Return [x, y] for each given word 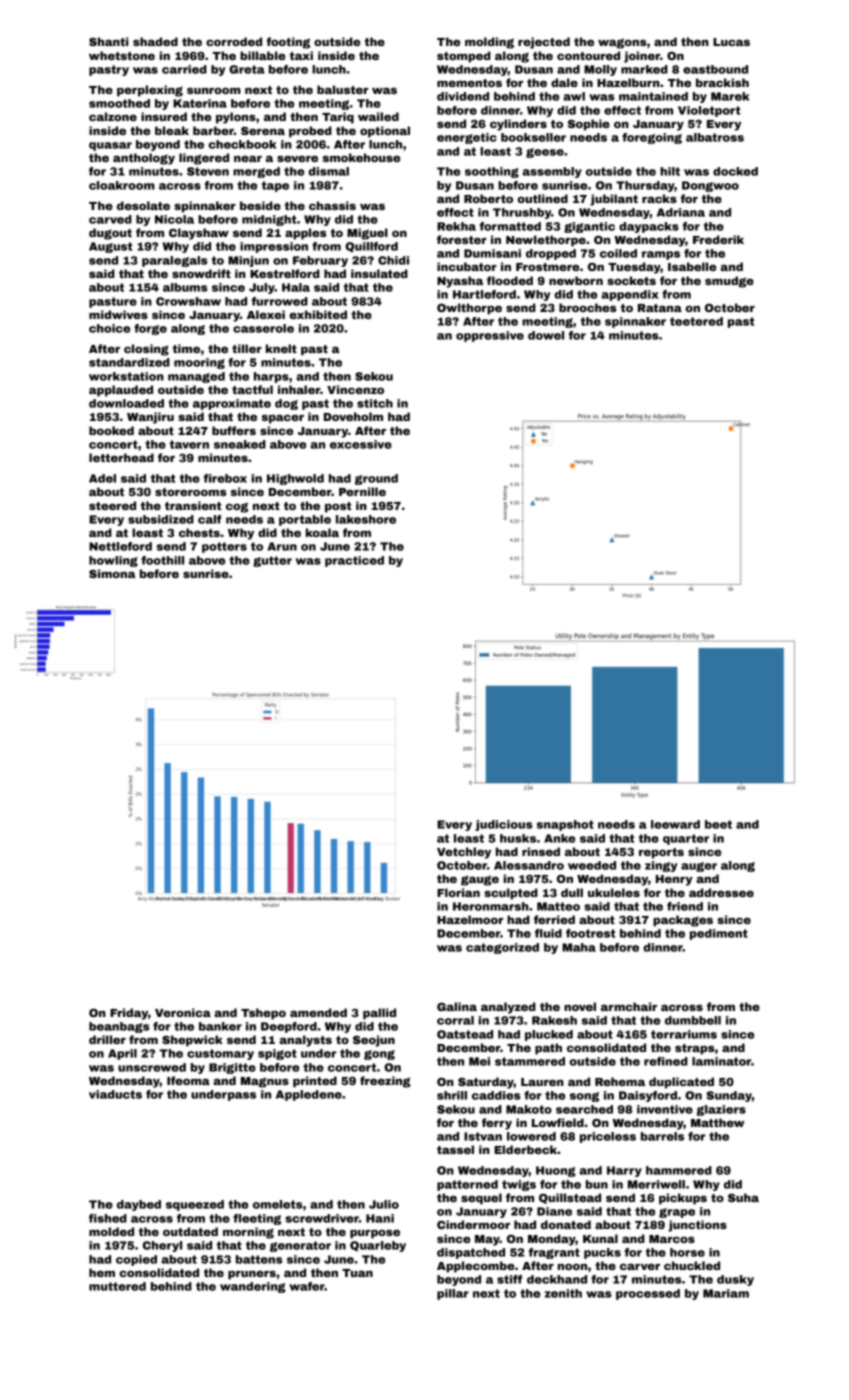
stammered [530, 1061]
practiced [354, 561]
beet [718, 824]
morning [248, 1233]
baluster [342, 89]
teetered [696, 321]
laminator [721, 1061]
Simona [112, 573]
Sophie [589, 125]
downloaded [126, 403]
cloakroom [122, 185]
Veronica [183, 1012]
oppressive [490, 336]
